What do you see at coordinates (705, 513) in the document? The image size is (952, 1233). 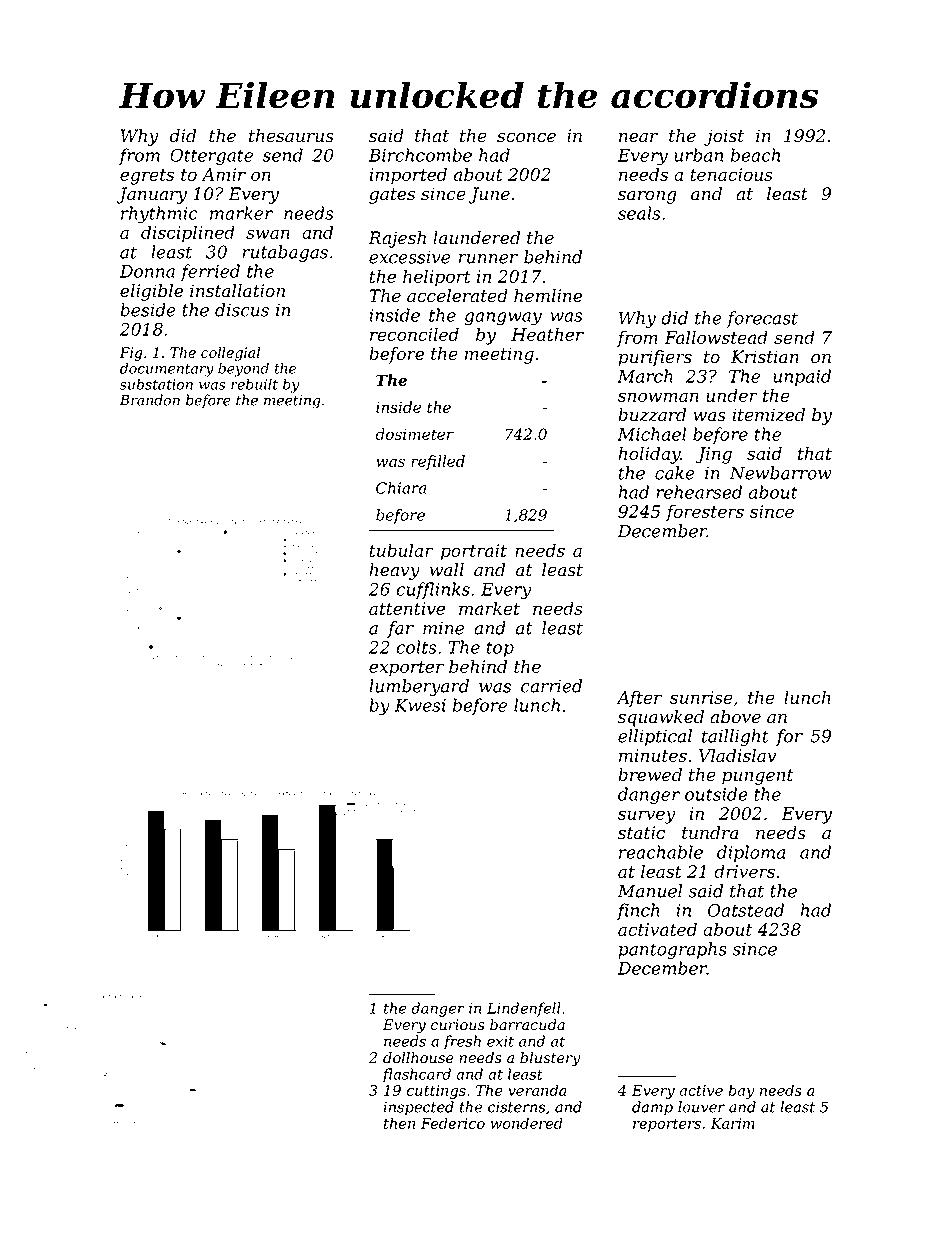 I see `foresters` at bounding box center [705, 513].
